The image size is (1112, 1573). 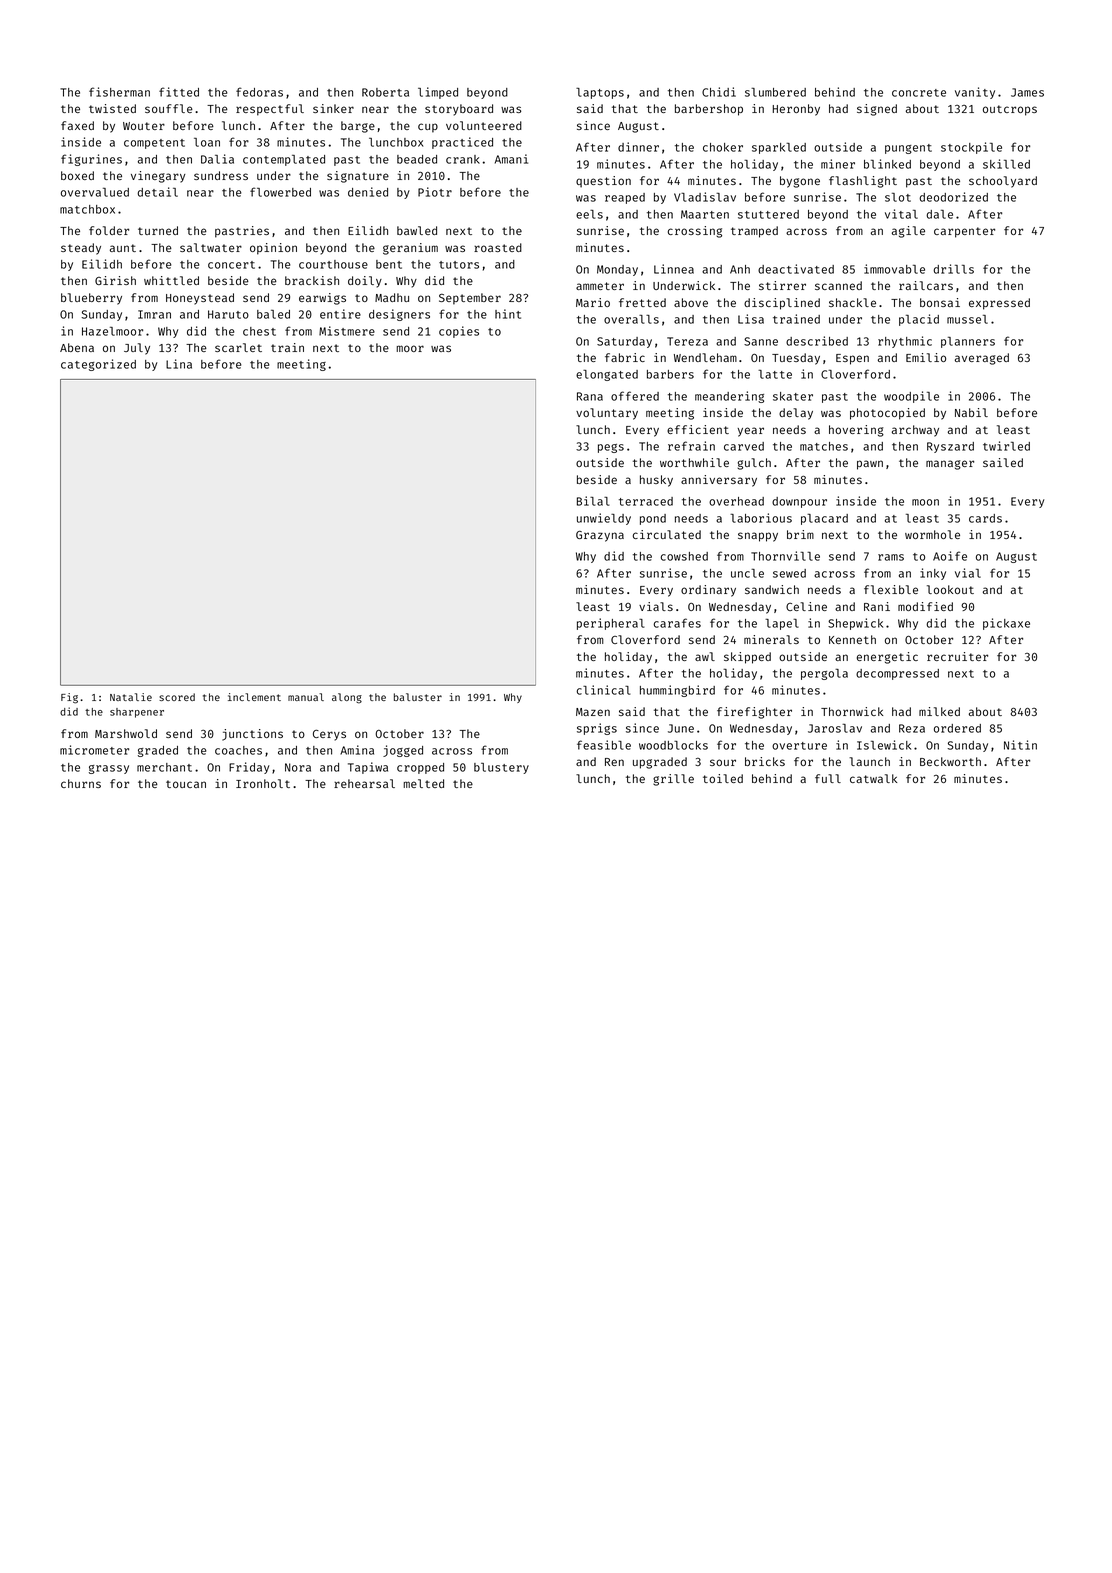 What do you see at coordinates (975, 93) in the screenshot?
I see `vanity` at bounding box center [975, 93].
